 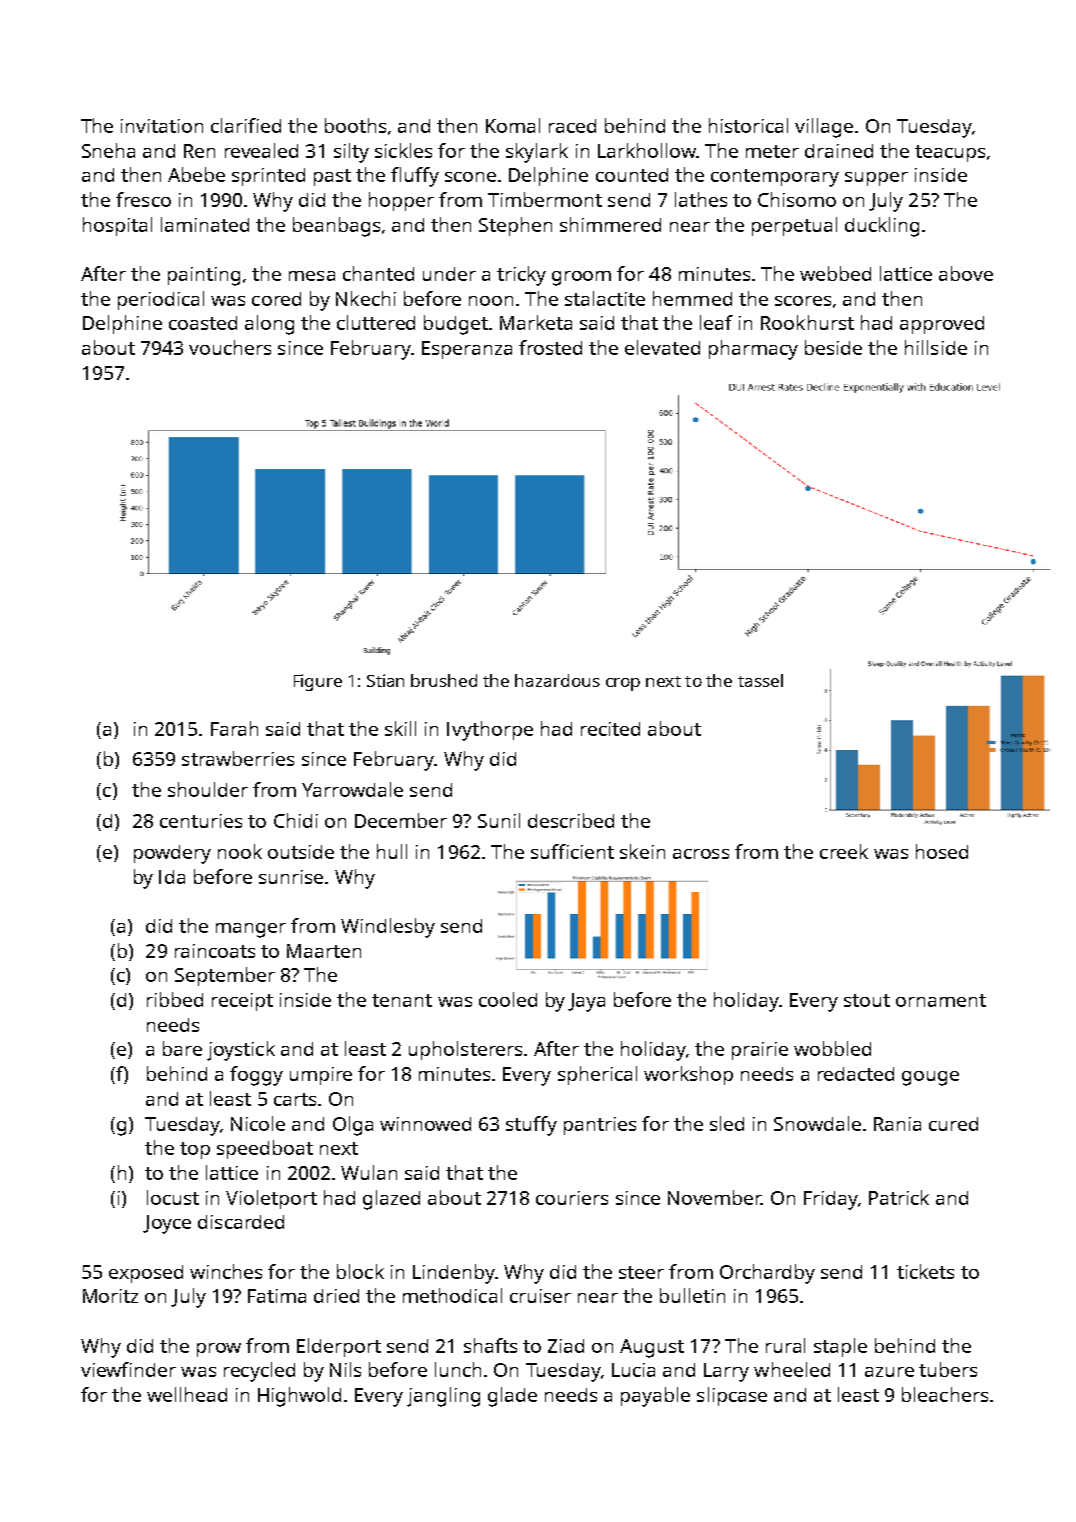 I want to click on pantries, so click(x=600, y=1126).
